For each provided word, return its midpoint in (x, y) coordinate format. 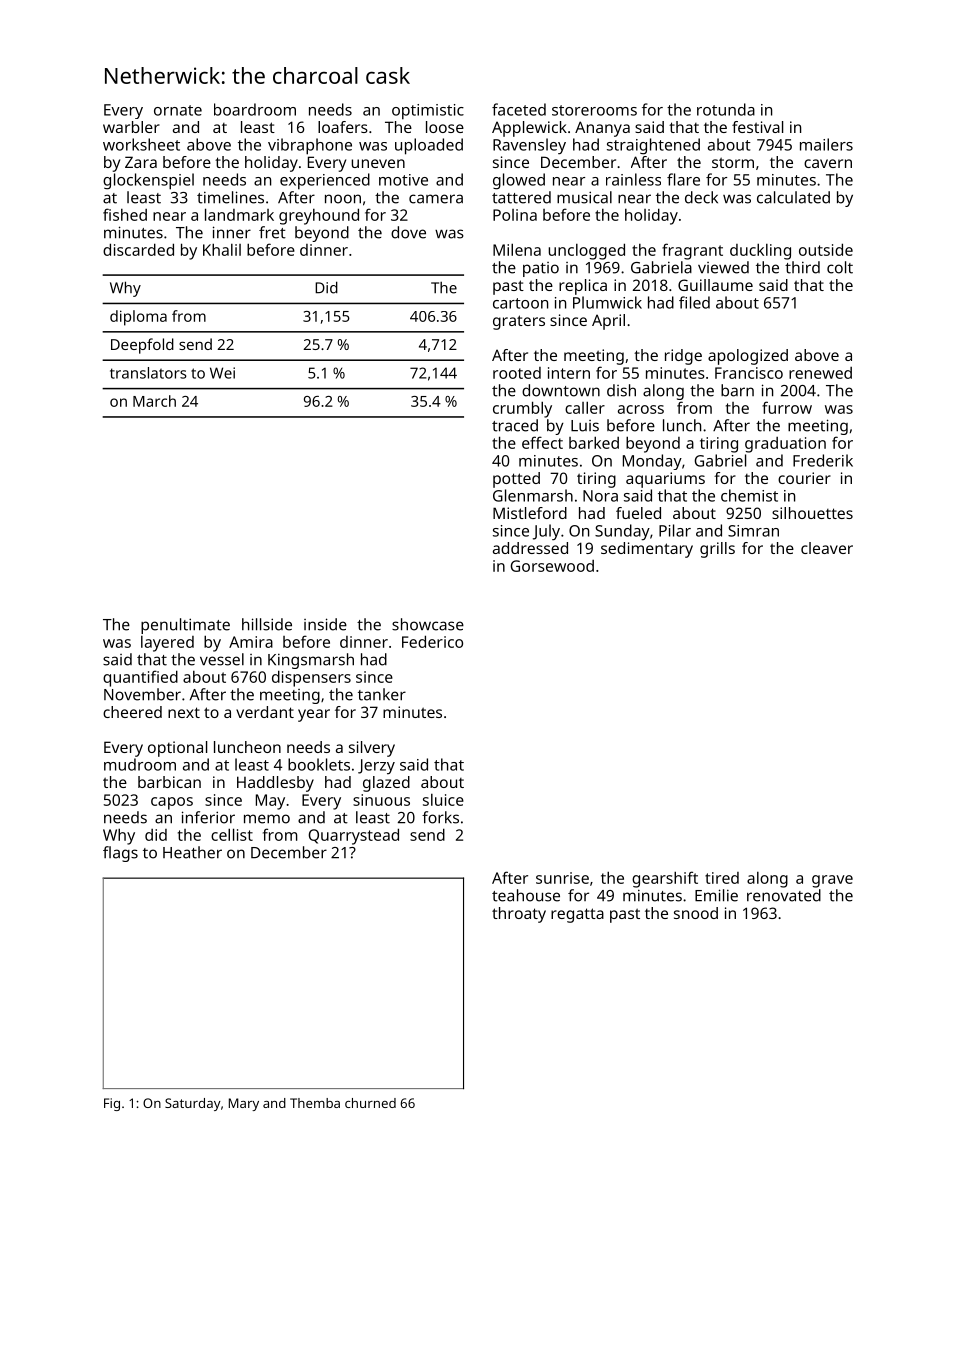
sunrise (562, 878)
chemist (749, 495)
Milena (517, 249)
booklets (319, 764)
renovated (784, 895)
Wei (222, 373)
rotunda (726, 109)
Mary (244, 1104)
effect (542, 442)
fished (125, 214)
